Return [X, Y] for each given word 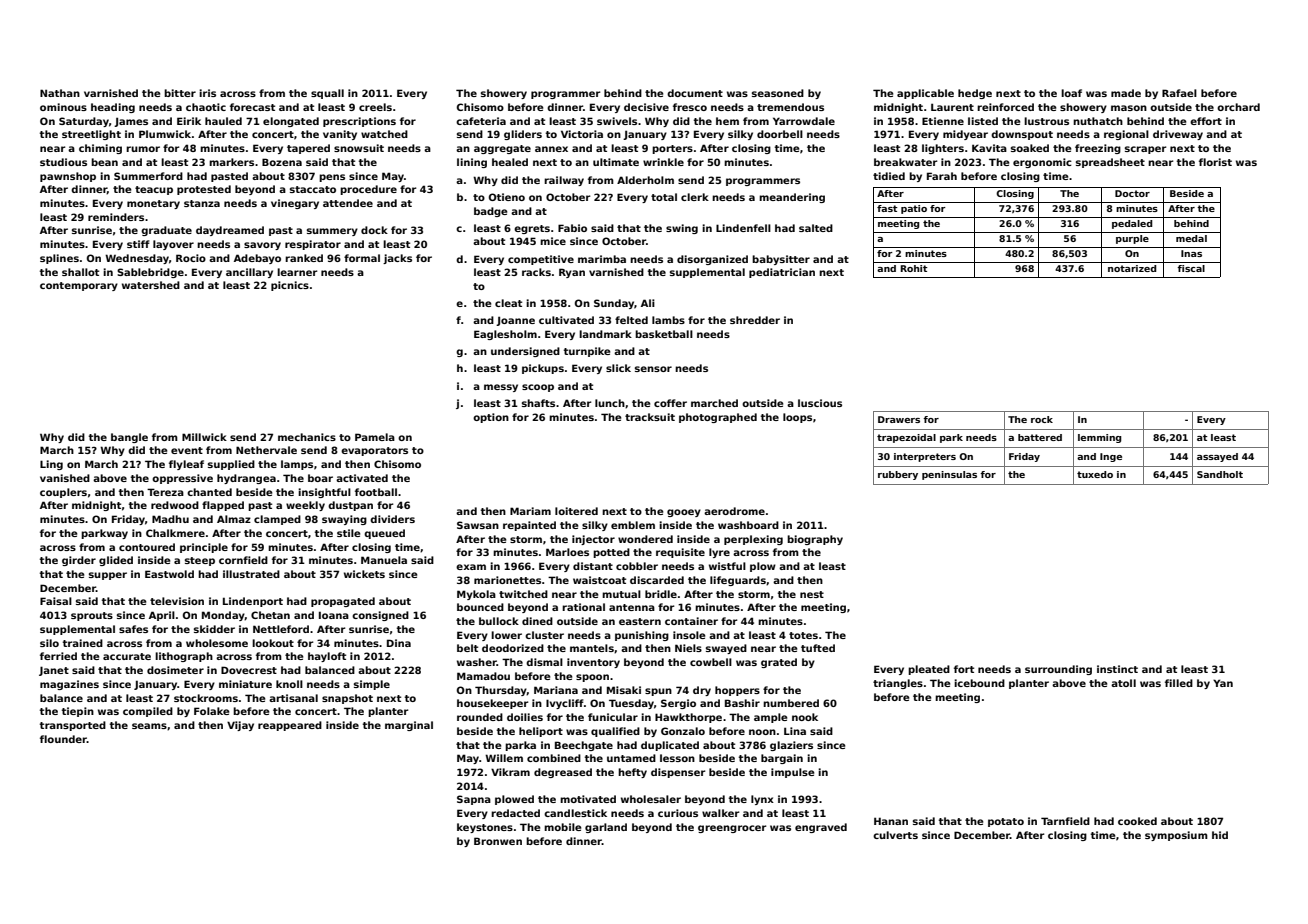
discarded [657, 580]
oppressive [182, 479]
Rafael [1179, 93]
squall [327, 94]
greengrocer [732, 829]
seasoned [778, 93]
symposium [1176, 836]
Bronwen [498, 841]
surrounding [1058, 670]
